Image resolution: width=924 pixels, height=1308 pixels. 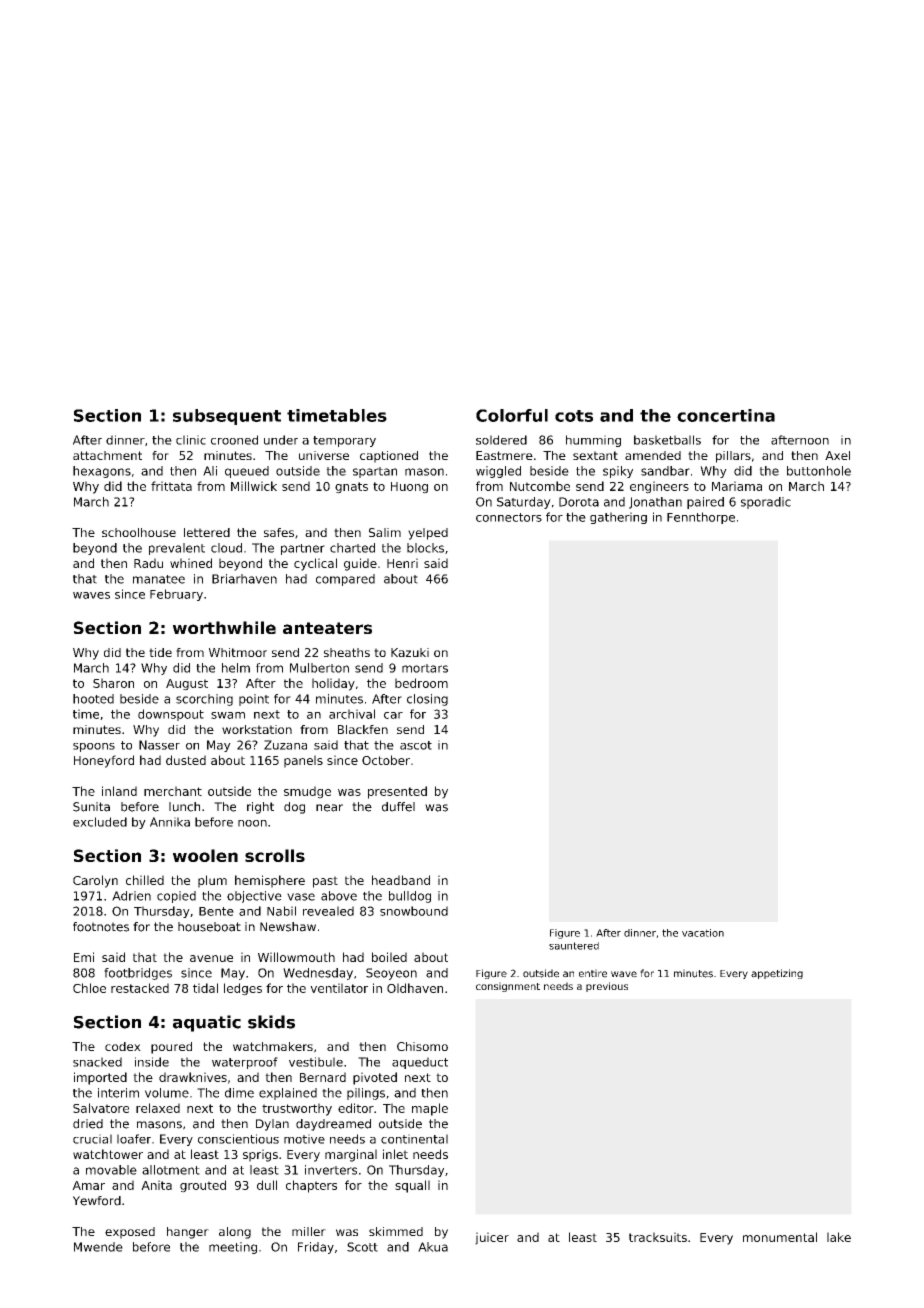 What do you see at coordinates (777, 974) in the screenshot?
I see `appetizing` at bounding box center [777, 974].
